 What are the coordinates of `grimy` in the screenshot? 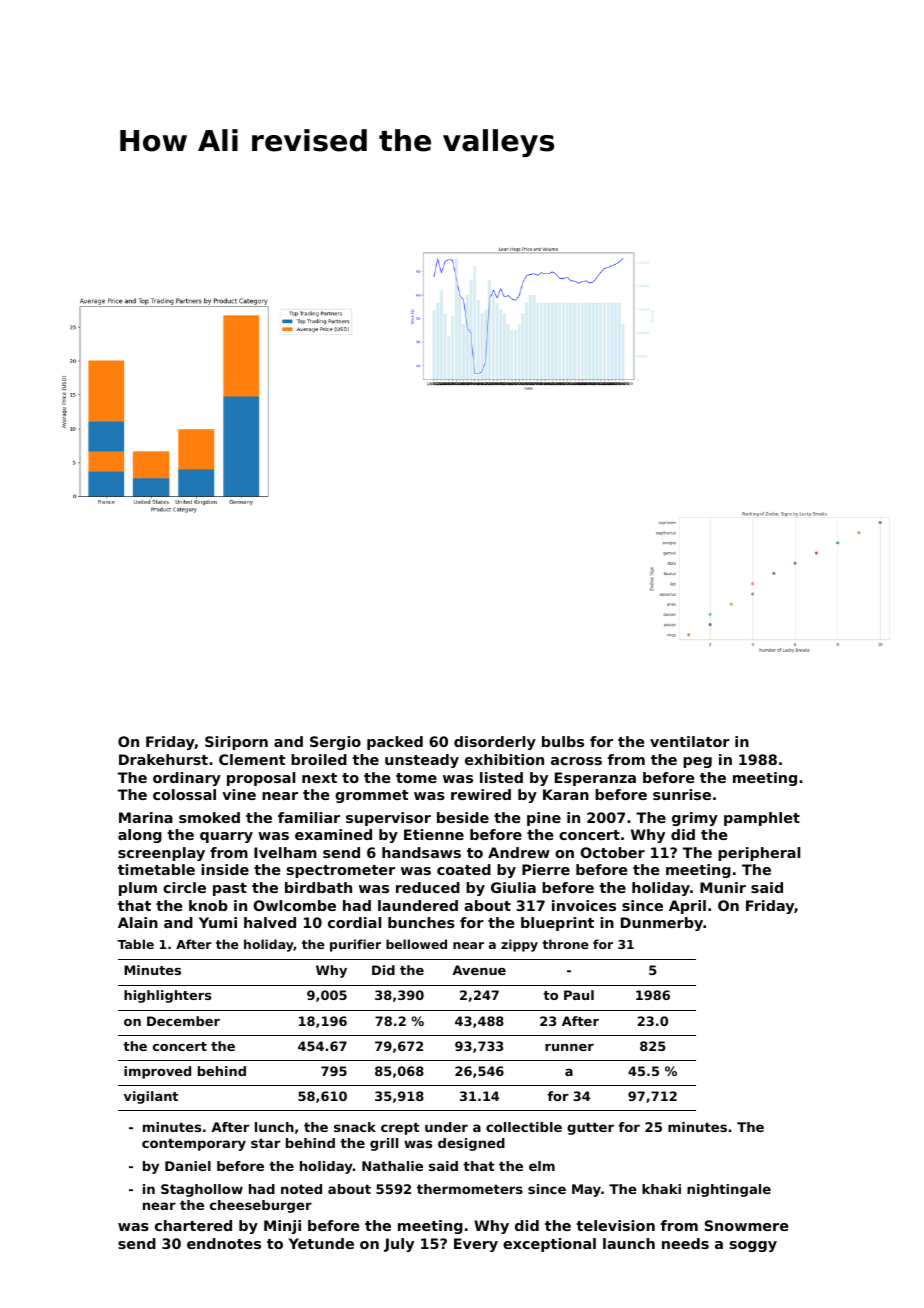 It's located at (695, 819).
